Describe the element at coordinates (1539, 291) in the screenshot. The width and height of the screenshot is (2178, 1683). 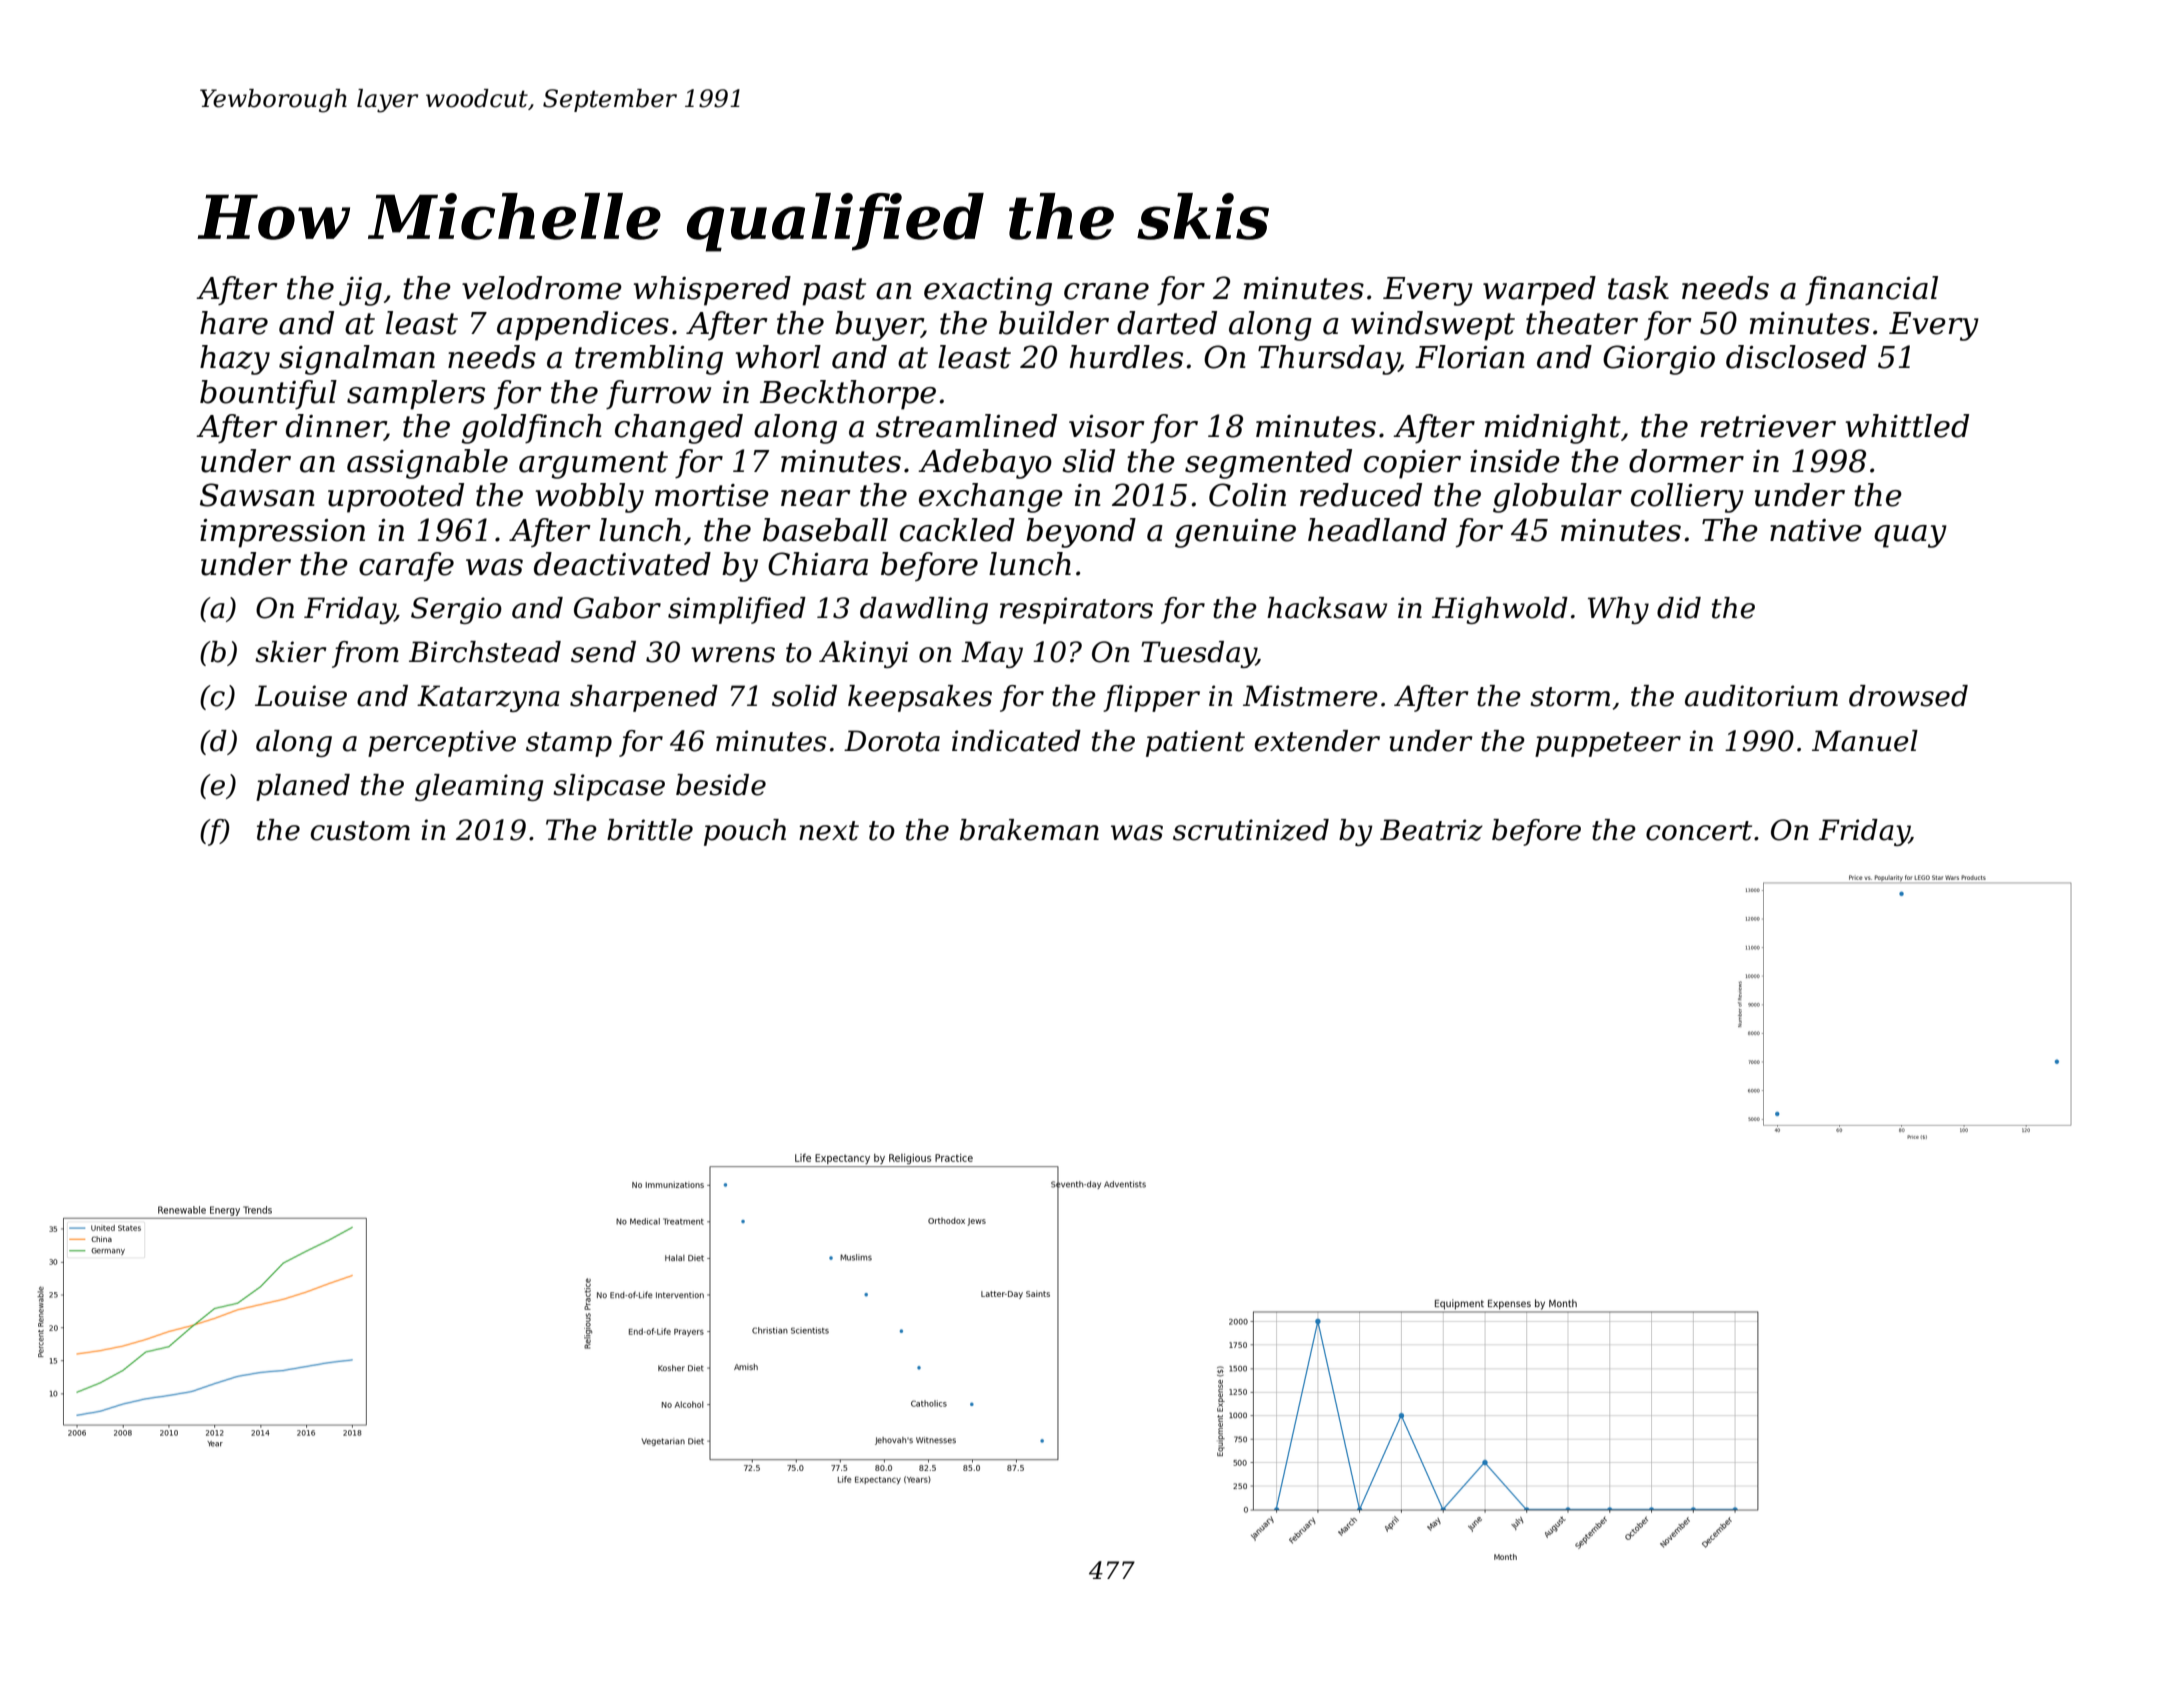
I see `warped` at that location.
